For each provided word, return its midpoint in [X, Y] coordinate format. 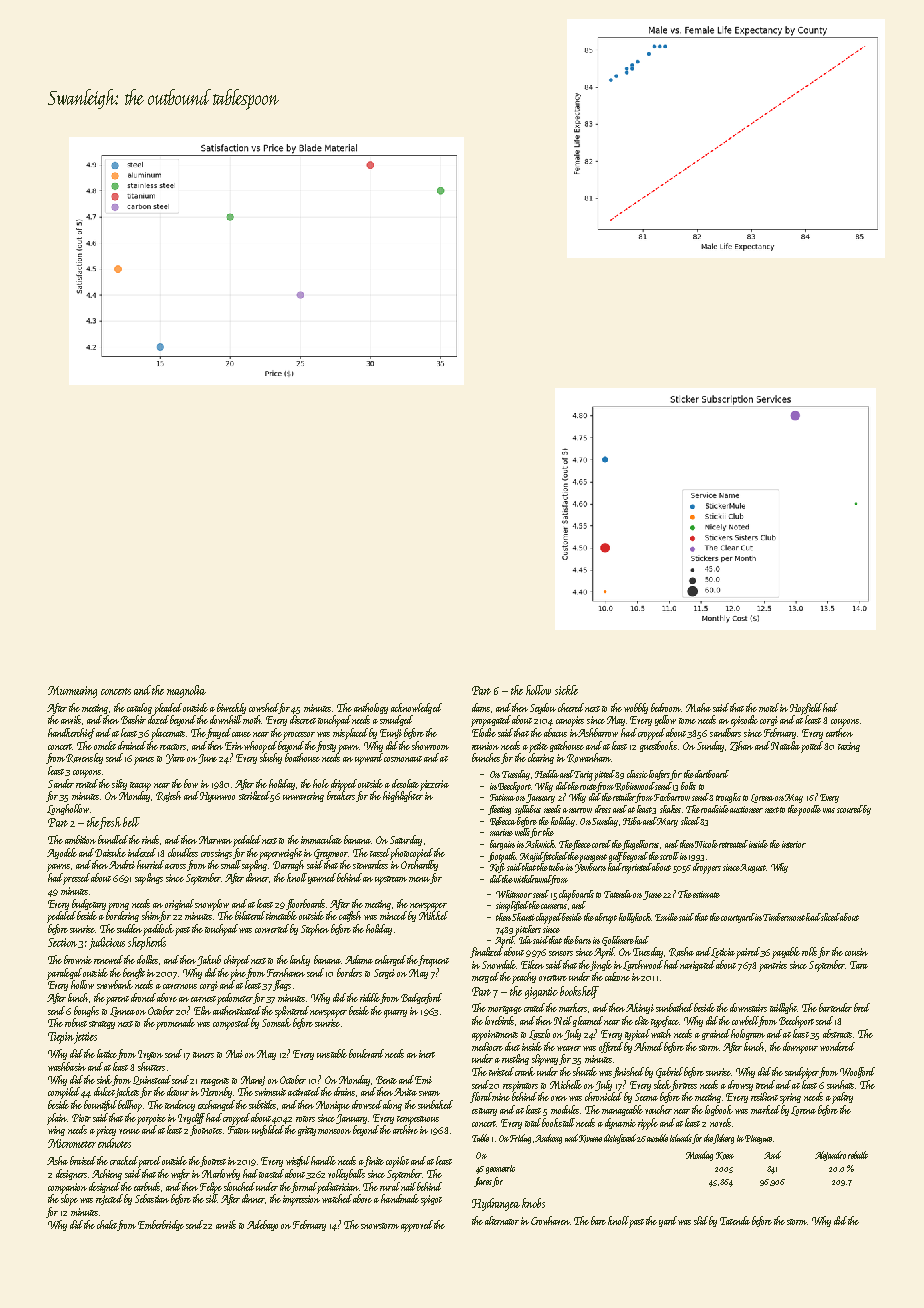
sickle [566, 690]
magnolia [186, 691]
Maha [698, 707]
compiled [64, 1093]
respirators [520, 1086]
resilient [764, 1096]
